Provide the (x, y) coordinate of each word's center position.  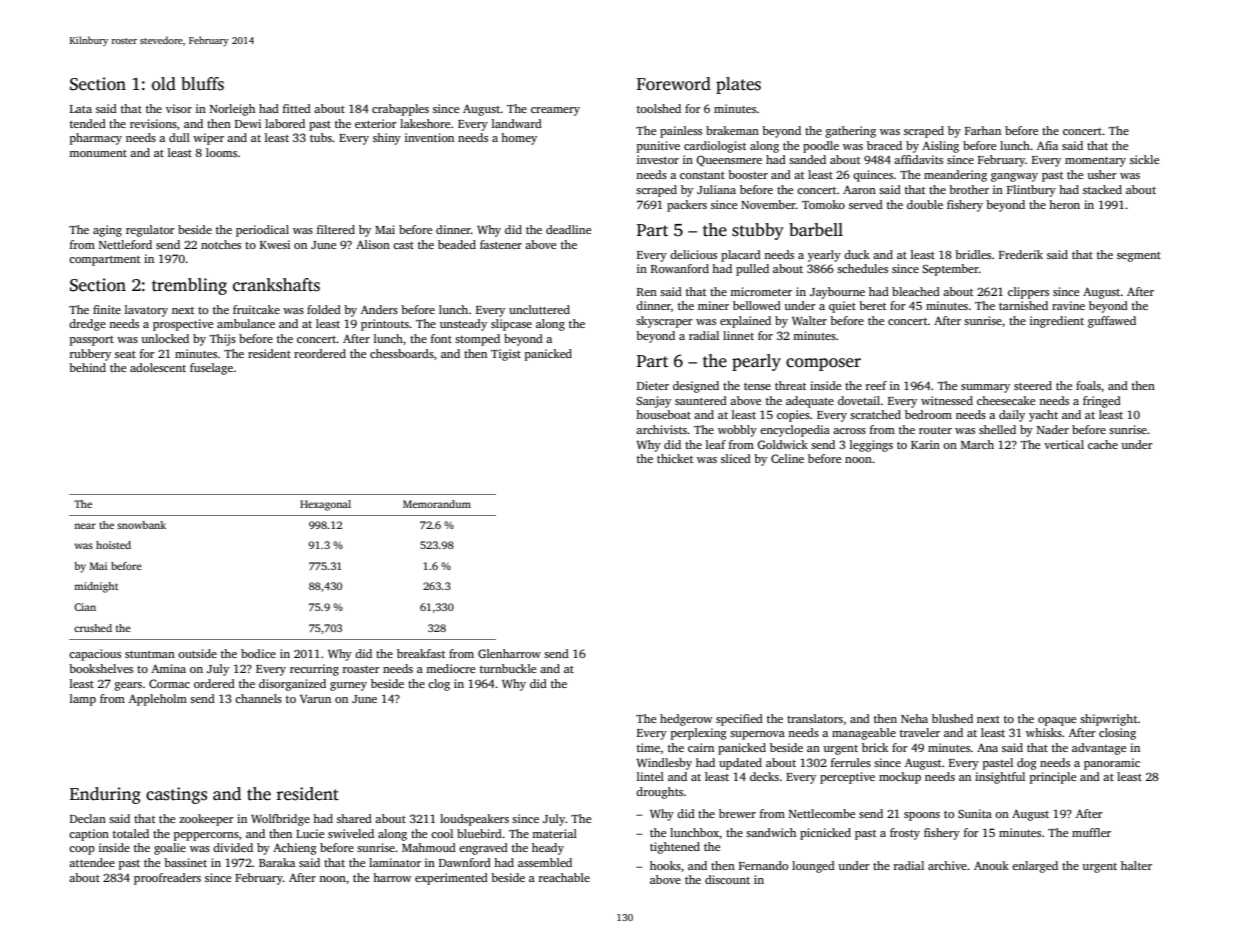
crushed (93, 628)
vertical (1064, 444)
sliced (736, 458)
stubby (758, 231)
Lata (81, 109)
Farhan (983, 130)
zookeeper (206, 820)
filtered (336, 229)
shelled (997, 429)
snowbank (141, 525)
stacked (1102, 189)
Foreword (674, 84)
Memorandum (437, 504)
